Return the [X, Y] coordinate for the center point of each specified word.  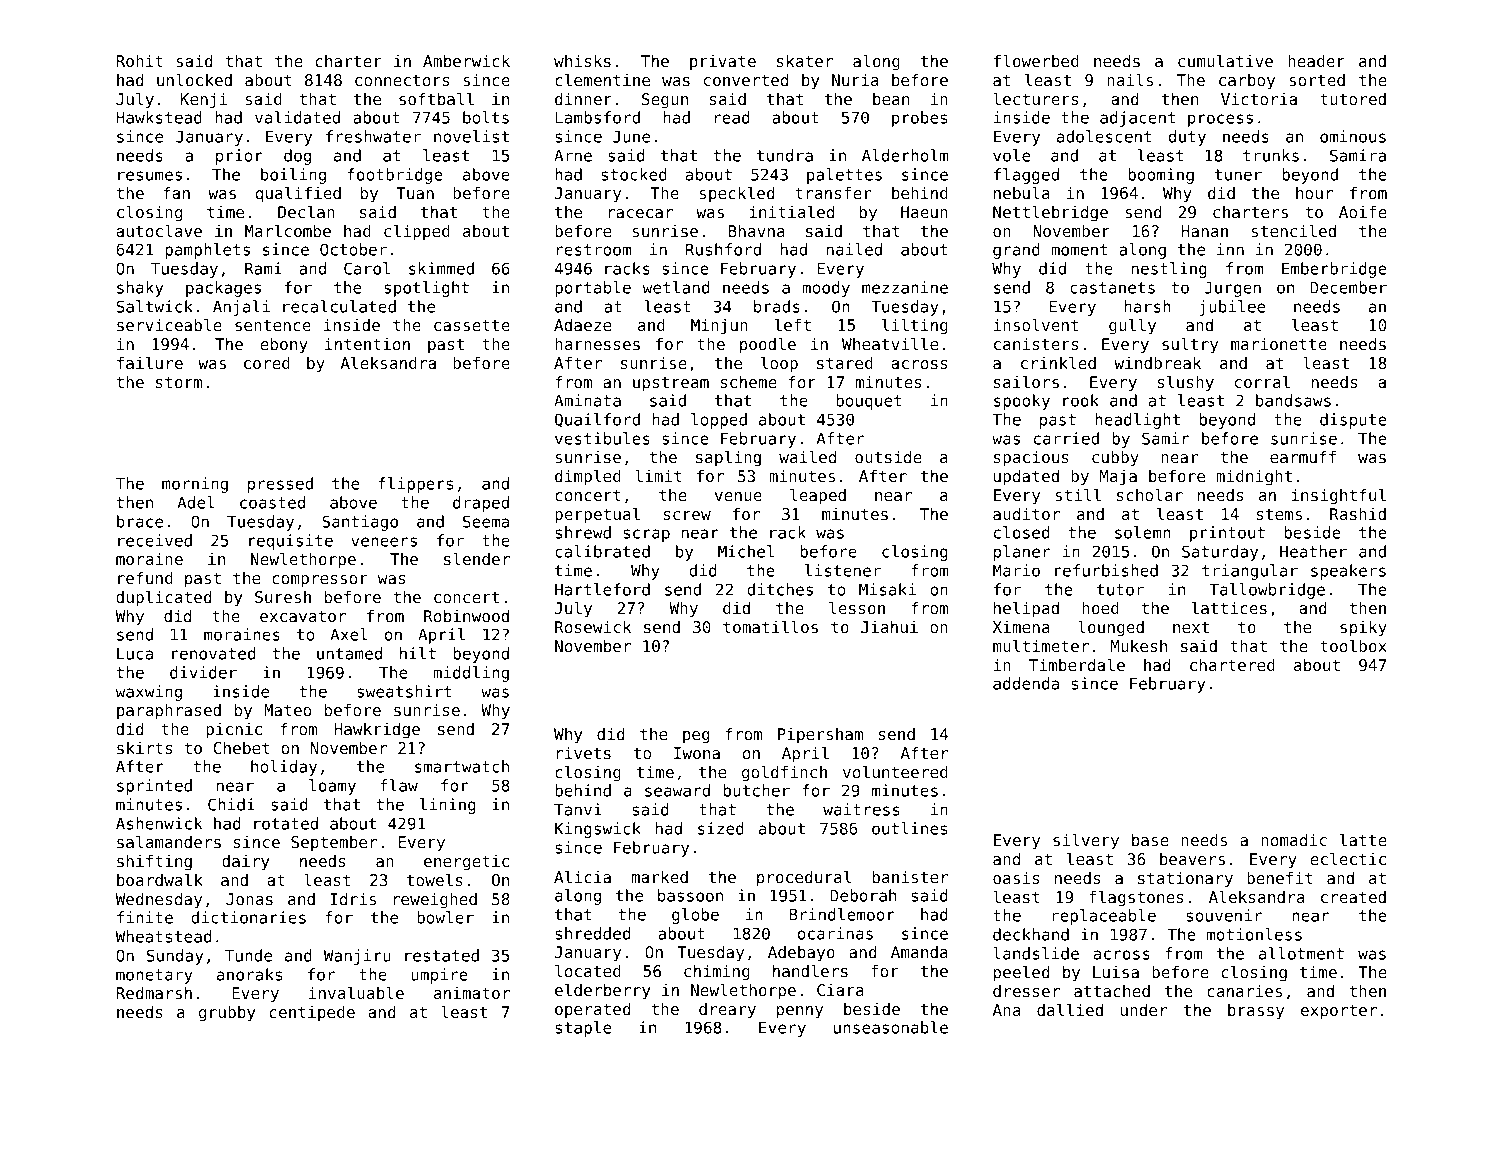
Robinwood [466, 616]
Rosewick [593, 626]
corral [1262, 381]
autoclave [159, 230]
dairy [245, 863]
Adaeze [582, 325]
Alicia [582, 876]
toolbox [1353, 645]
